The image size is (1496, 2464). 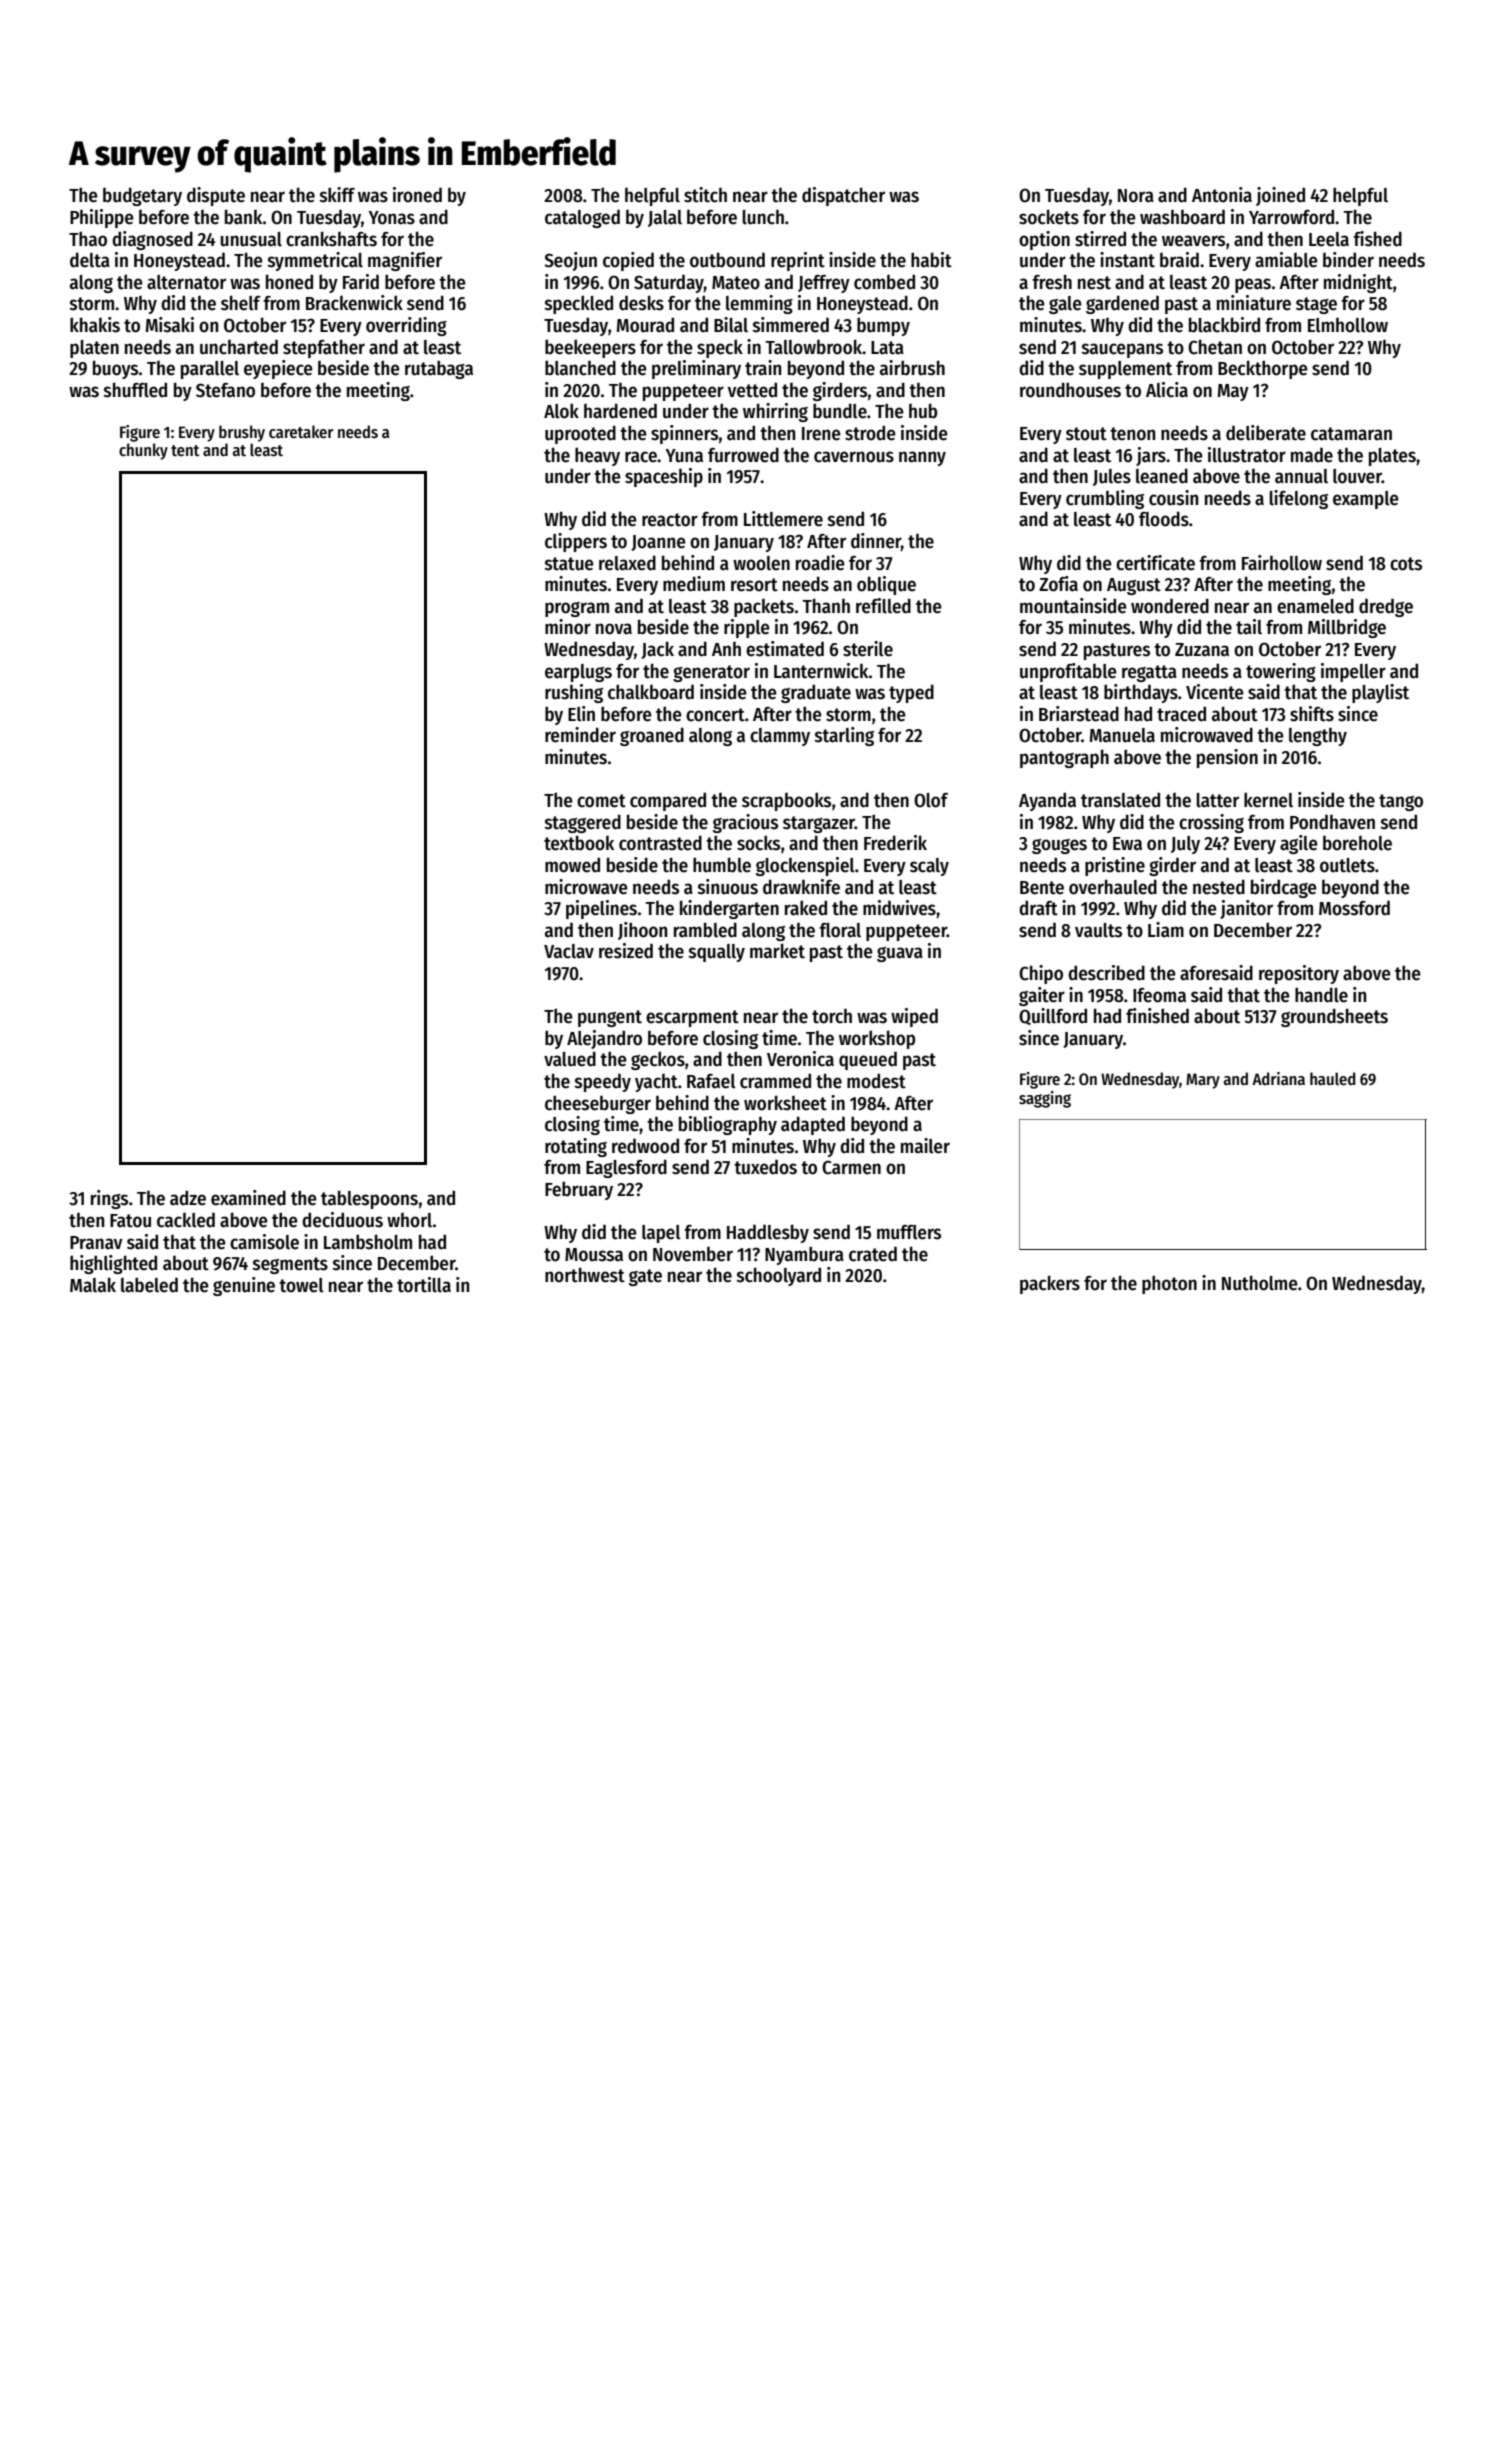 What do you see at coordinates (1298, 499) in the screenshot?
I see `lifelong` at bounding box center [1298, 499].
